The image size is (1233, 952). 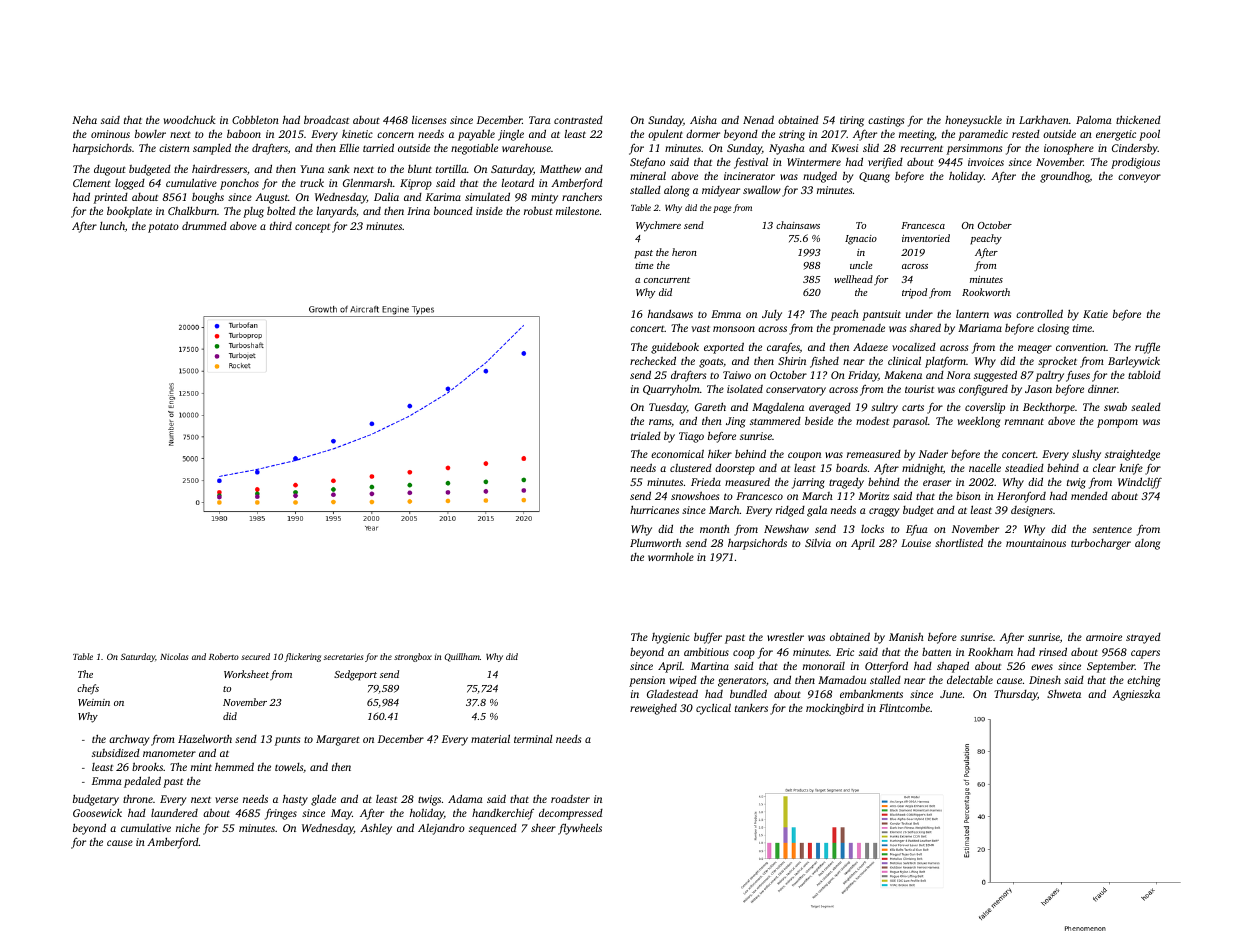 What do you see at coordinates (174, 656) in the screenshot?
I see `Nicolas` at bounding box center [174, 656].
